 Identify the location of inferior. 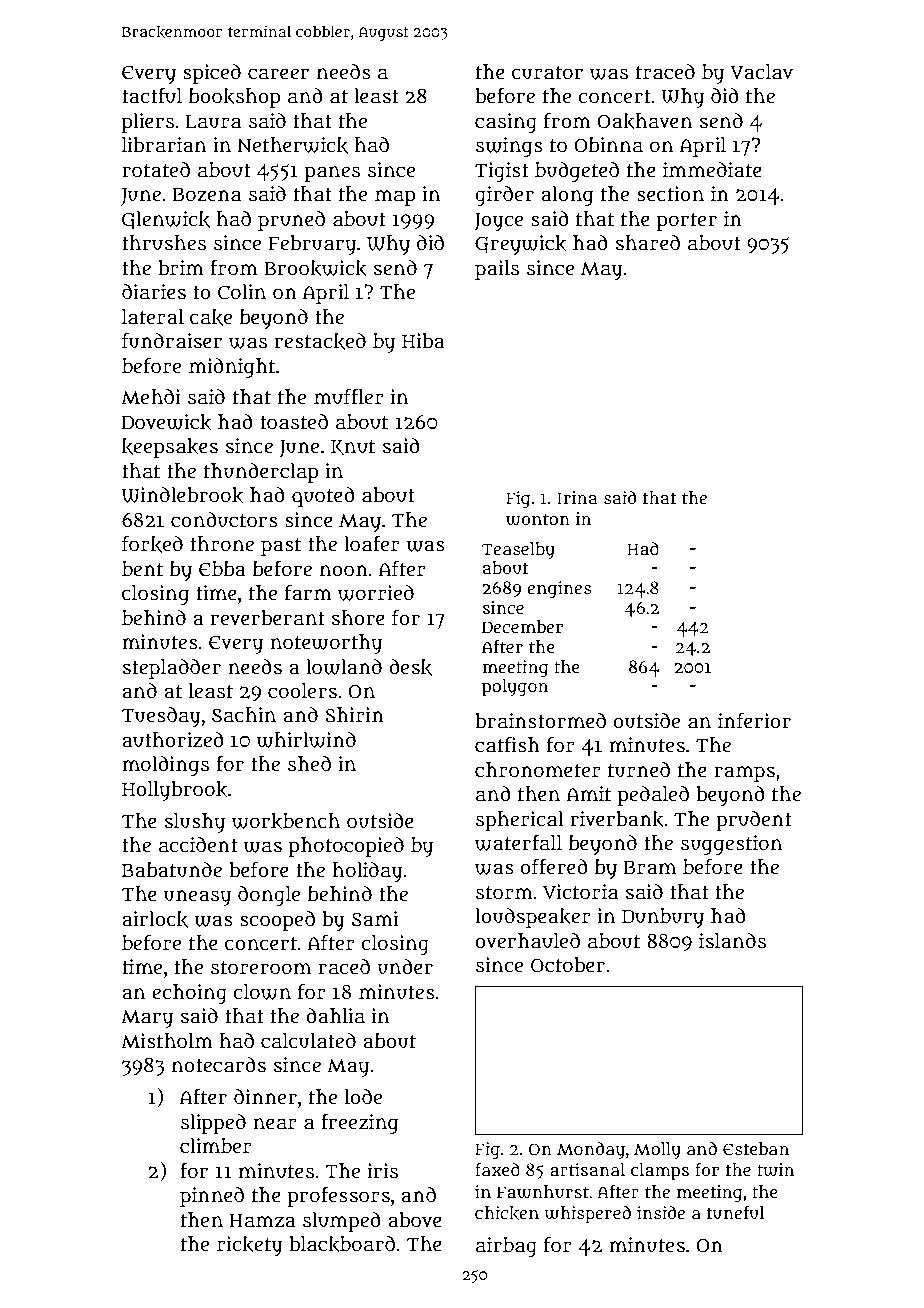
(754, 721).
